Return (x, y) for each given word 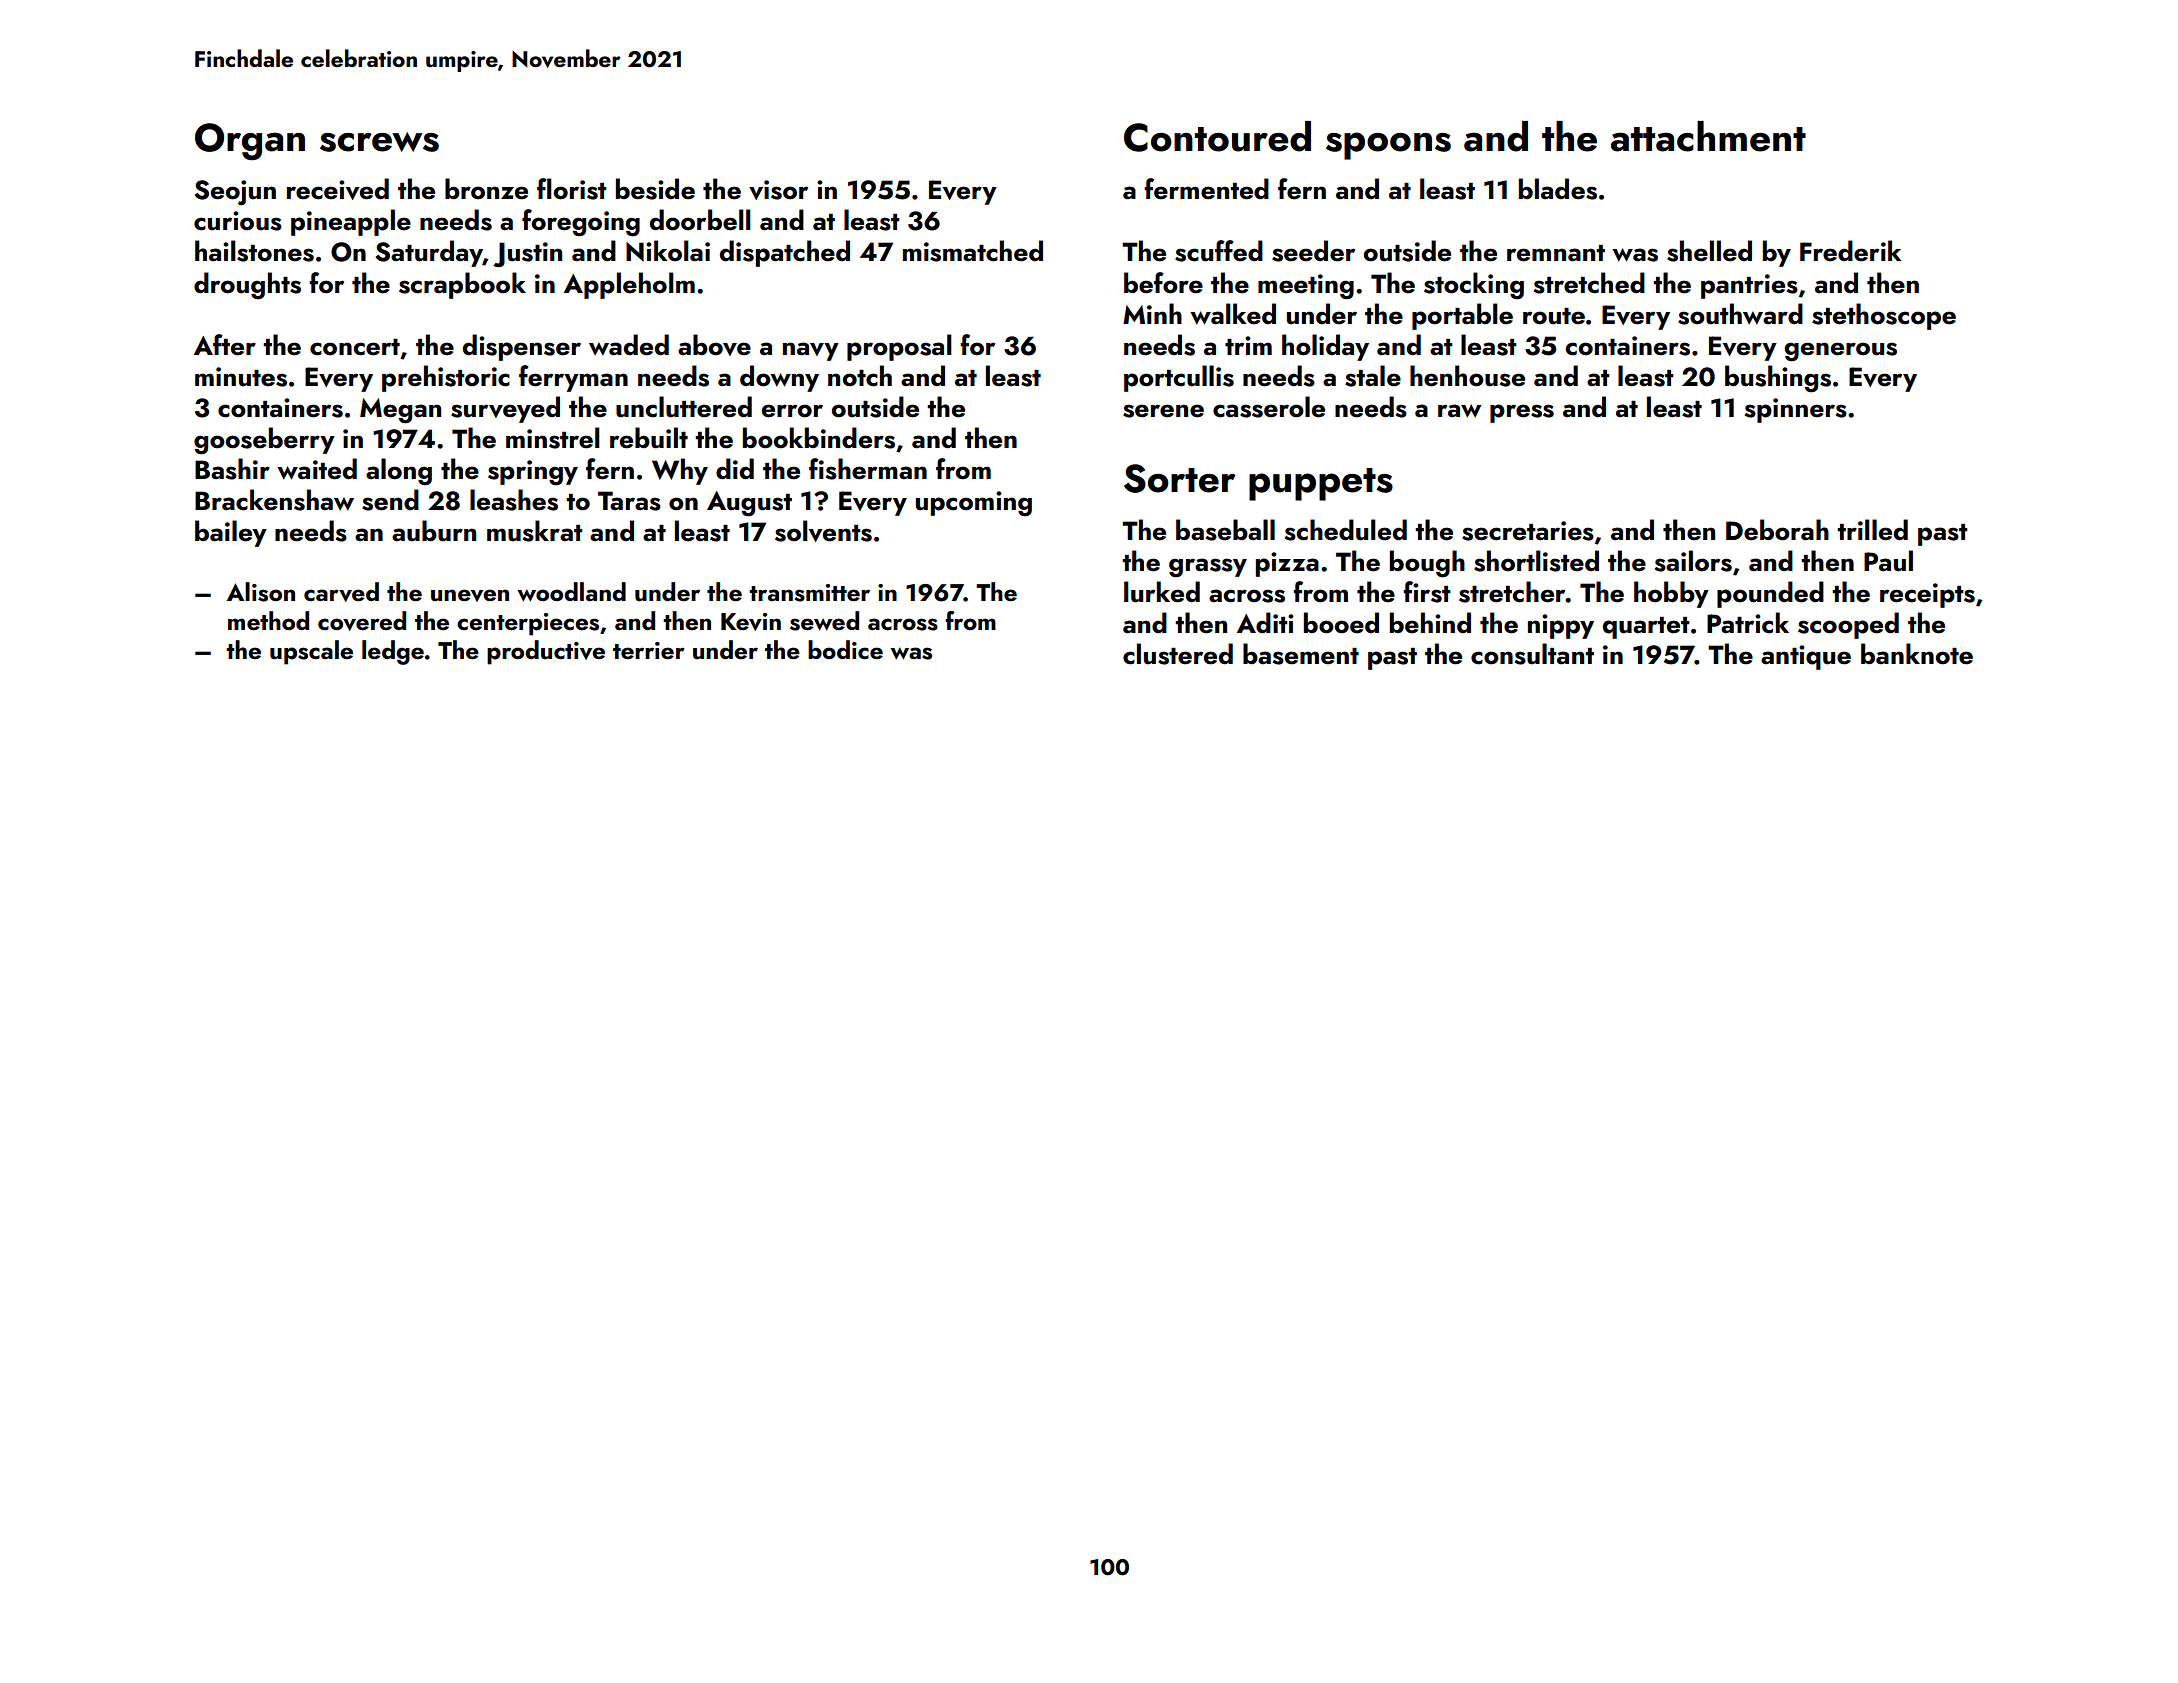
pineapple (351, 222)
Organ (250, 141)
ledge (393, 652)
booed (1341, 623)
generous (1841, 352)
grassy (1208, 568)
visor (778, 190)
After (225, 345)
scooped (1848, 625)
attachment (1708, 136)
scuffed (1219, 251)
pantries (1749, 286)
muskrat (535, 531)
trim (1248, 345)
